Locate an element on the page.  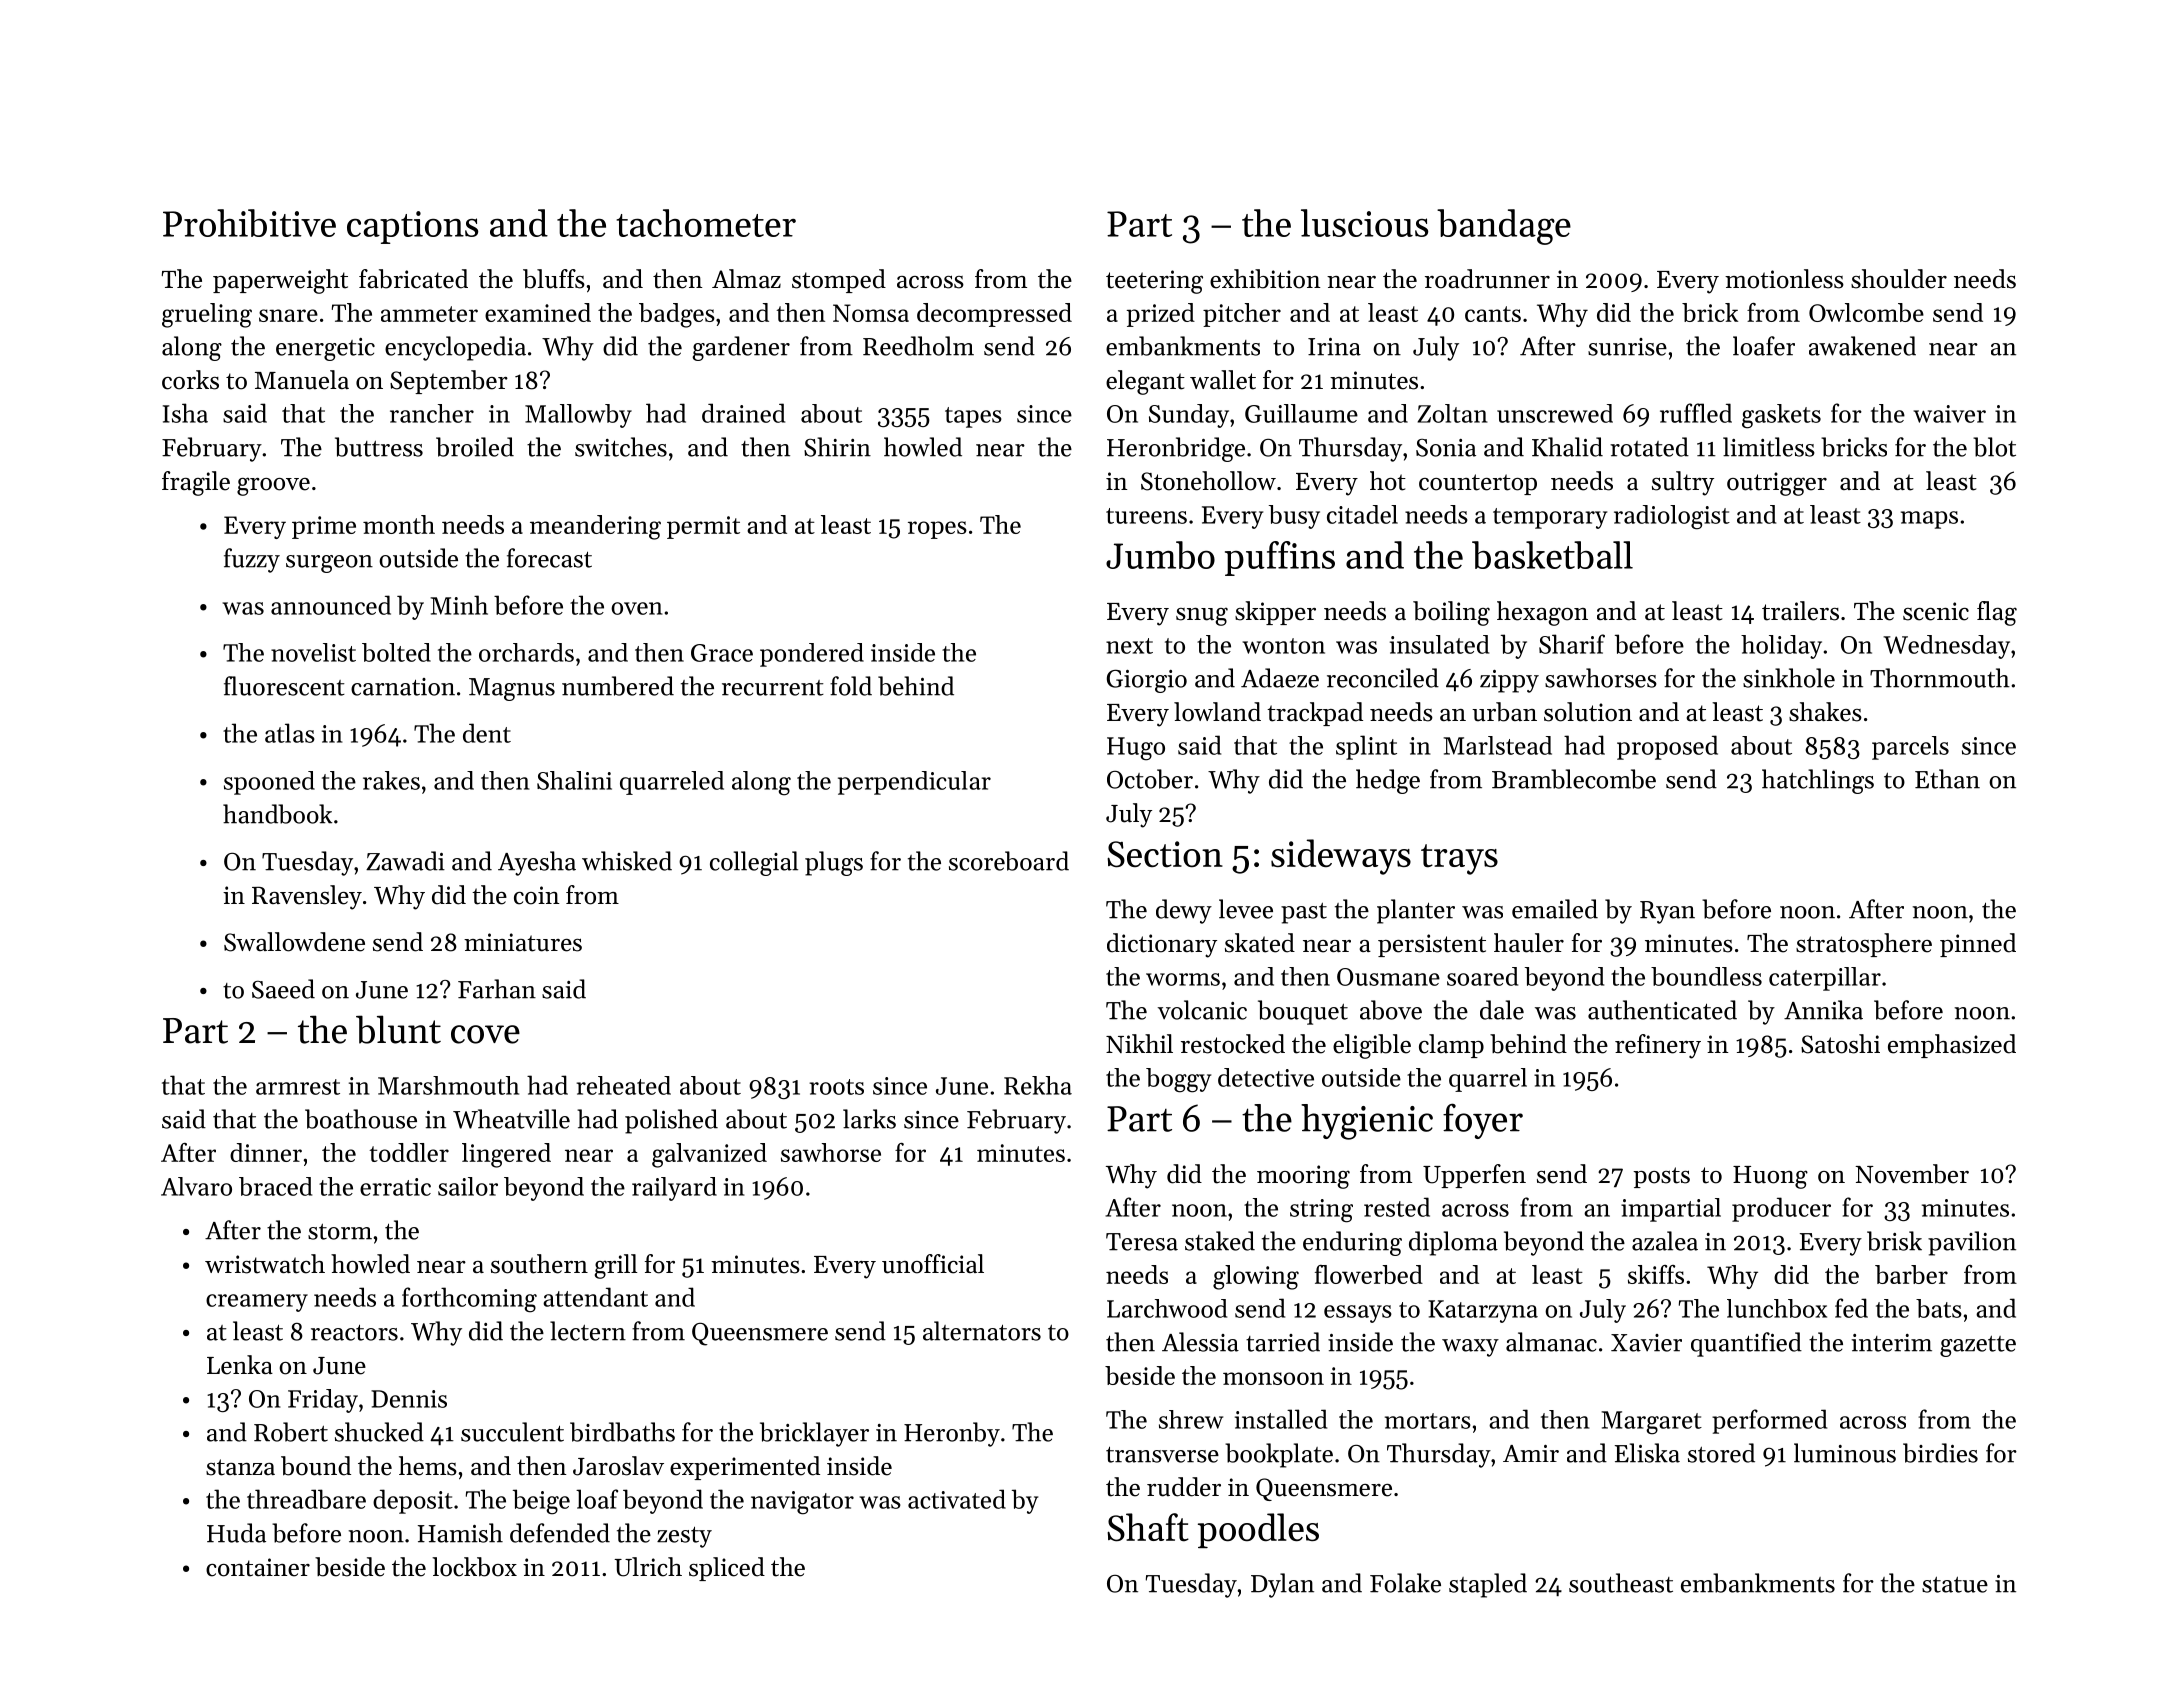
fabricated is located at coordinates (413, 279).
